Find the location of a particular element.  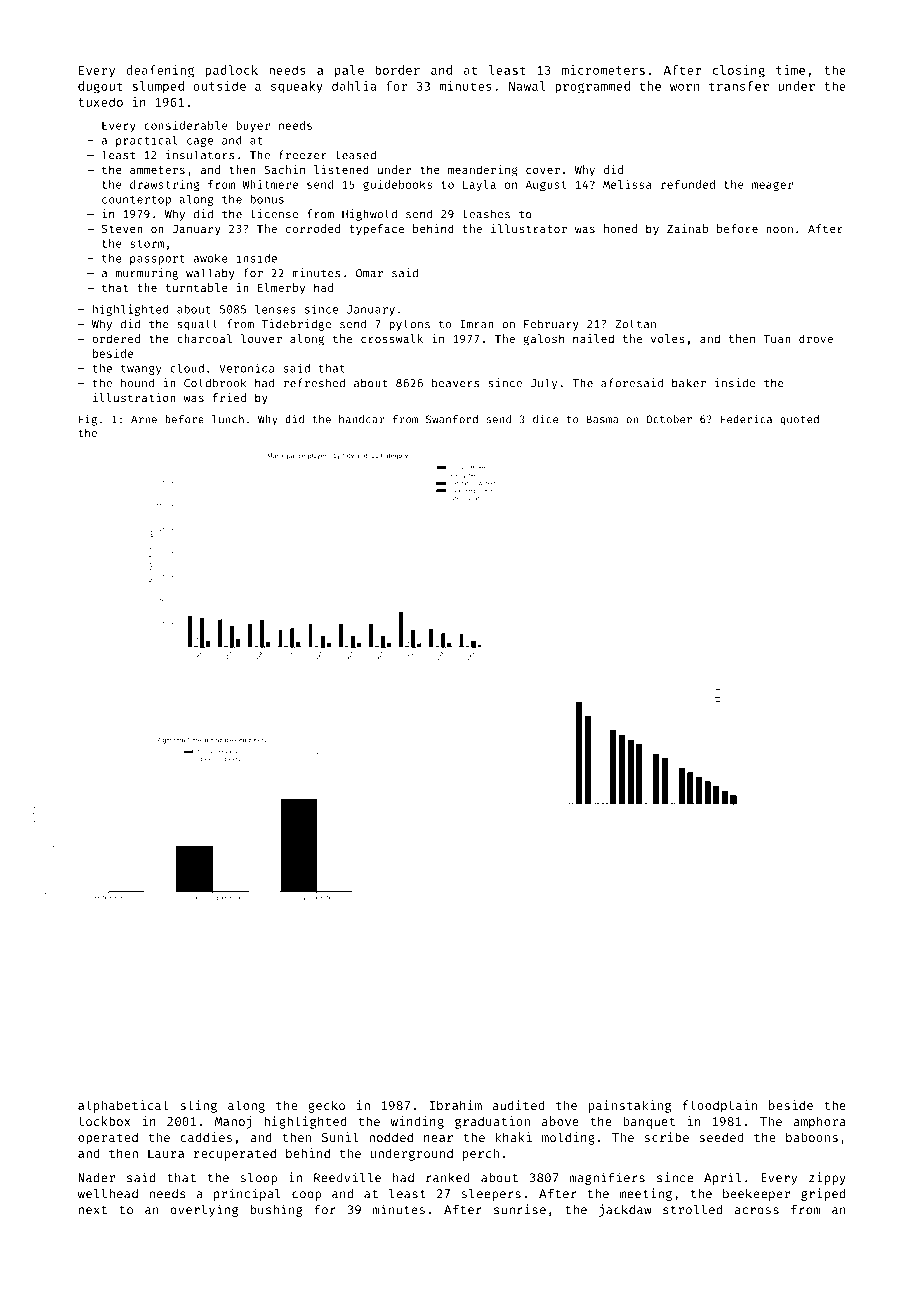

sling is located at coordinates (198, 1106).
